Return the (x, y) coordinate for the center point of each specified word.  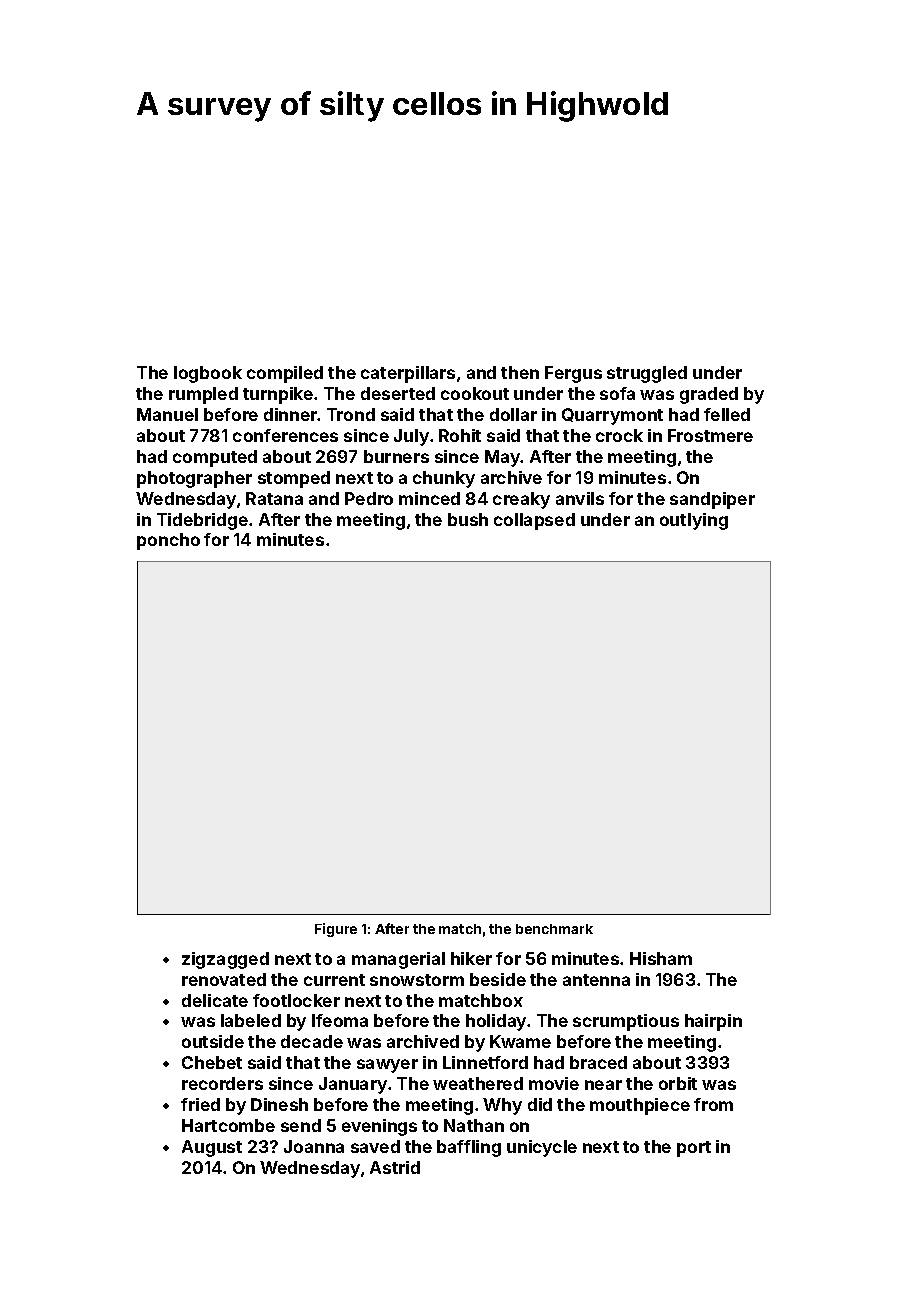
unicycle (542, 1148)
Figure (336, 930)
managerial (398, 960)
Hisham (661, 958)
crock (619, 435)
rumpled (203, 395)
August (212, 1148)
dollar (513, 414)
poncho (168, 541)
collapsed (534, 521)
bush (468, 519)
